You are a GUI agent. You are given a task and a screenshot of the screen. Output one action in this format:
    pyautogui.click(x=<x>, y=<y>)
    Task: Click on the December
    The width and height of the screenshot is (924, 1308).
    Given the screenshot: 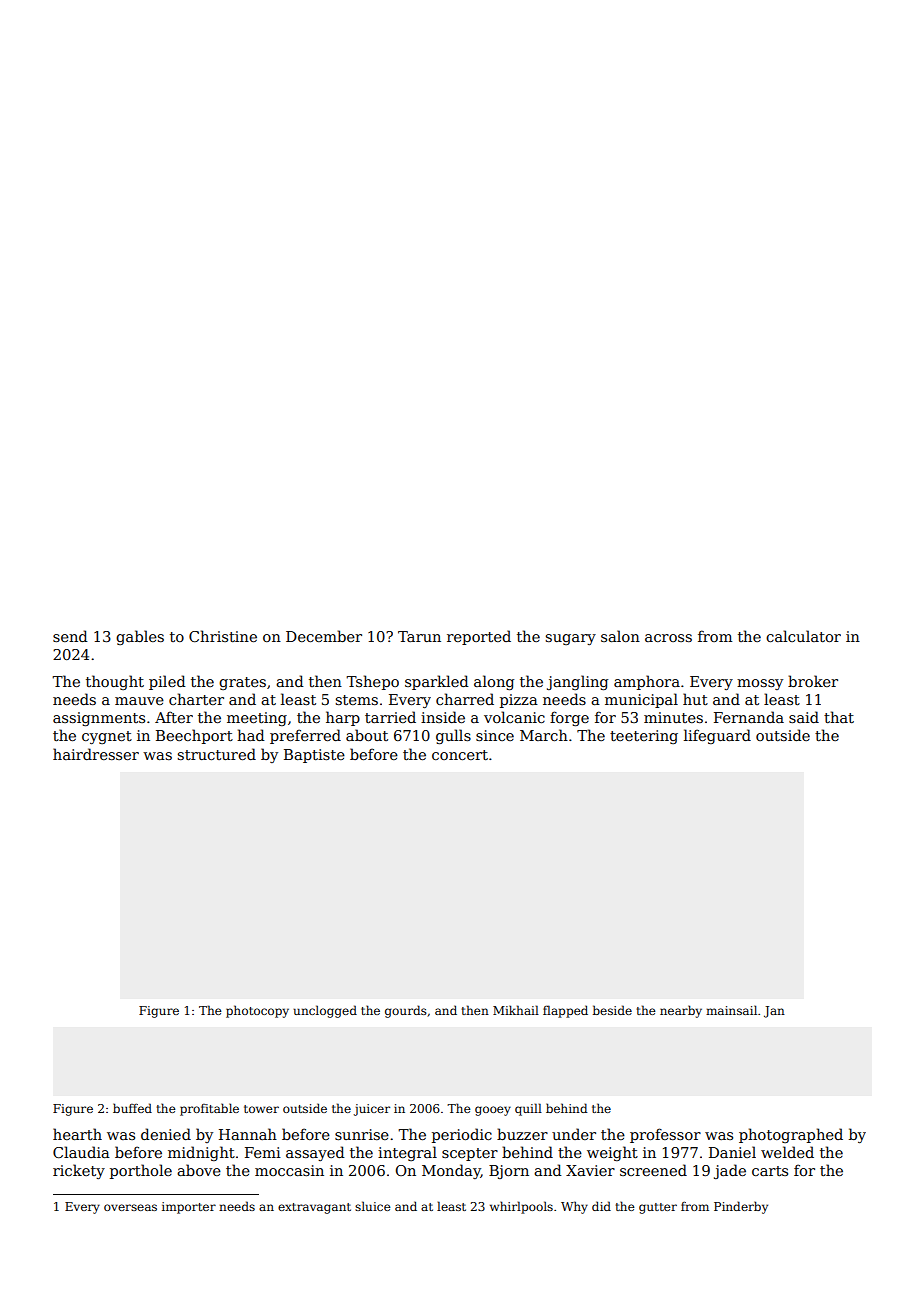 What is the action you would take?
    pyautogui.click(x=324, y=636)
